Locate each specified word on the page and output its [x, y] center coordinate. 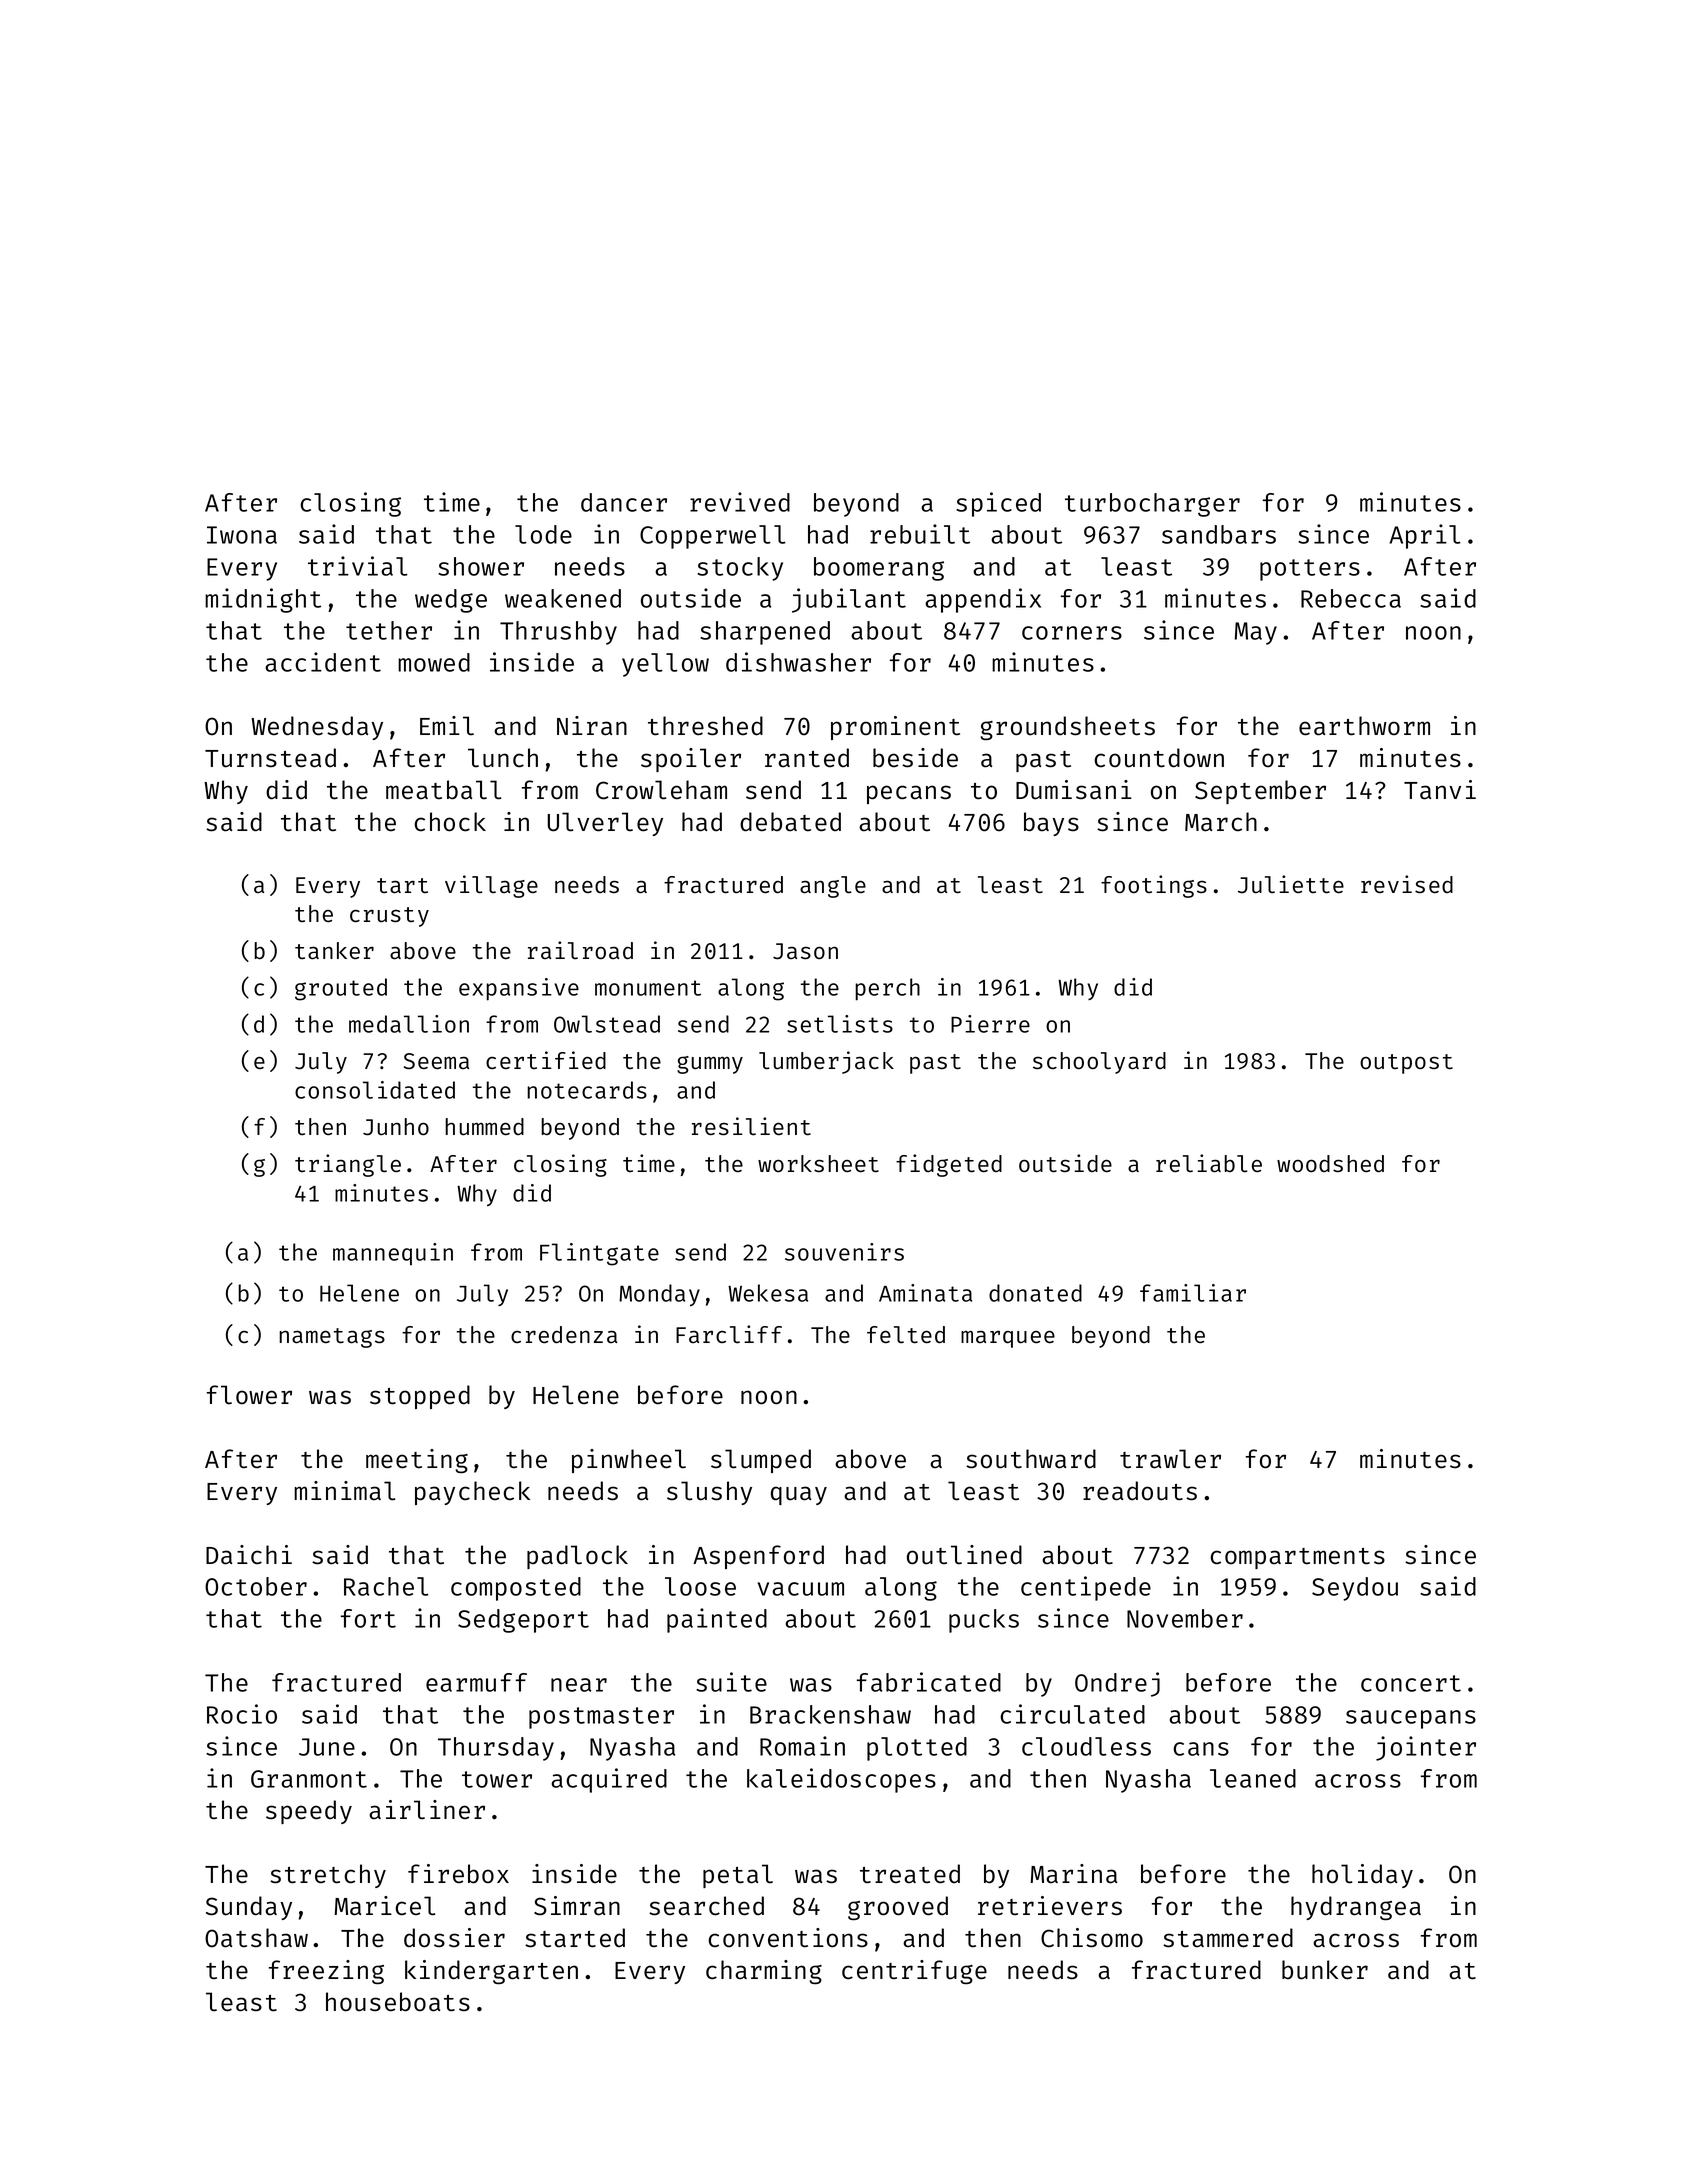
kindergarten [491, 1972]
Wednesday [317, 728]
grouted [341, 989]
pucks [984, 1621]
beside [915, 758]
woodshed [1330, 1164]
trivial [358, 566]
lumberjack [826, 1062]
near [579, 1685]
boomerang [879, 569]
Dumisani [1074, 790]
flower [249, 1395]
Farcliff [729, 1334]
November [1185, 1618]
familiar [1193, 1293]
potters [1310, 570]
